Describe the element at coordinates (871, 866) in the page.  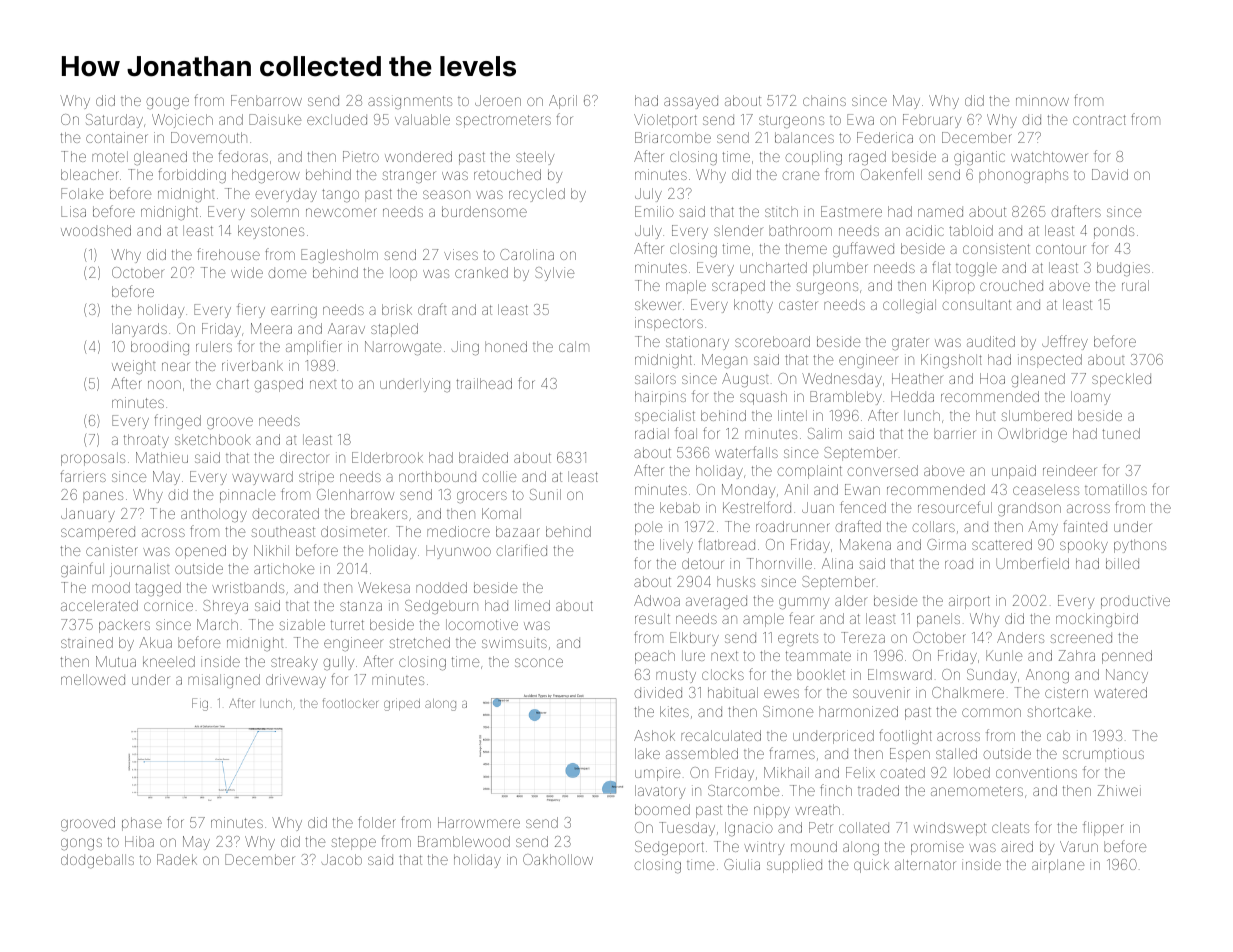
I see `quick` at that location.
